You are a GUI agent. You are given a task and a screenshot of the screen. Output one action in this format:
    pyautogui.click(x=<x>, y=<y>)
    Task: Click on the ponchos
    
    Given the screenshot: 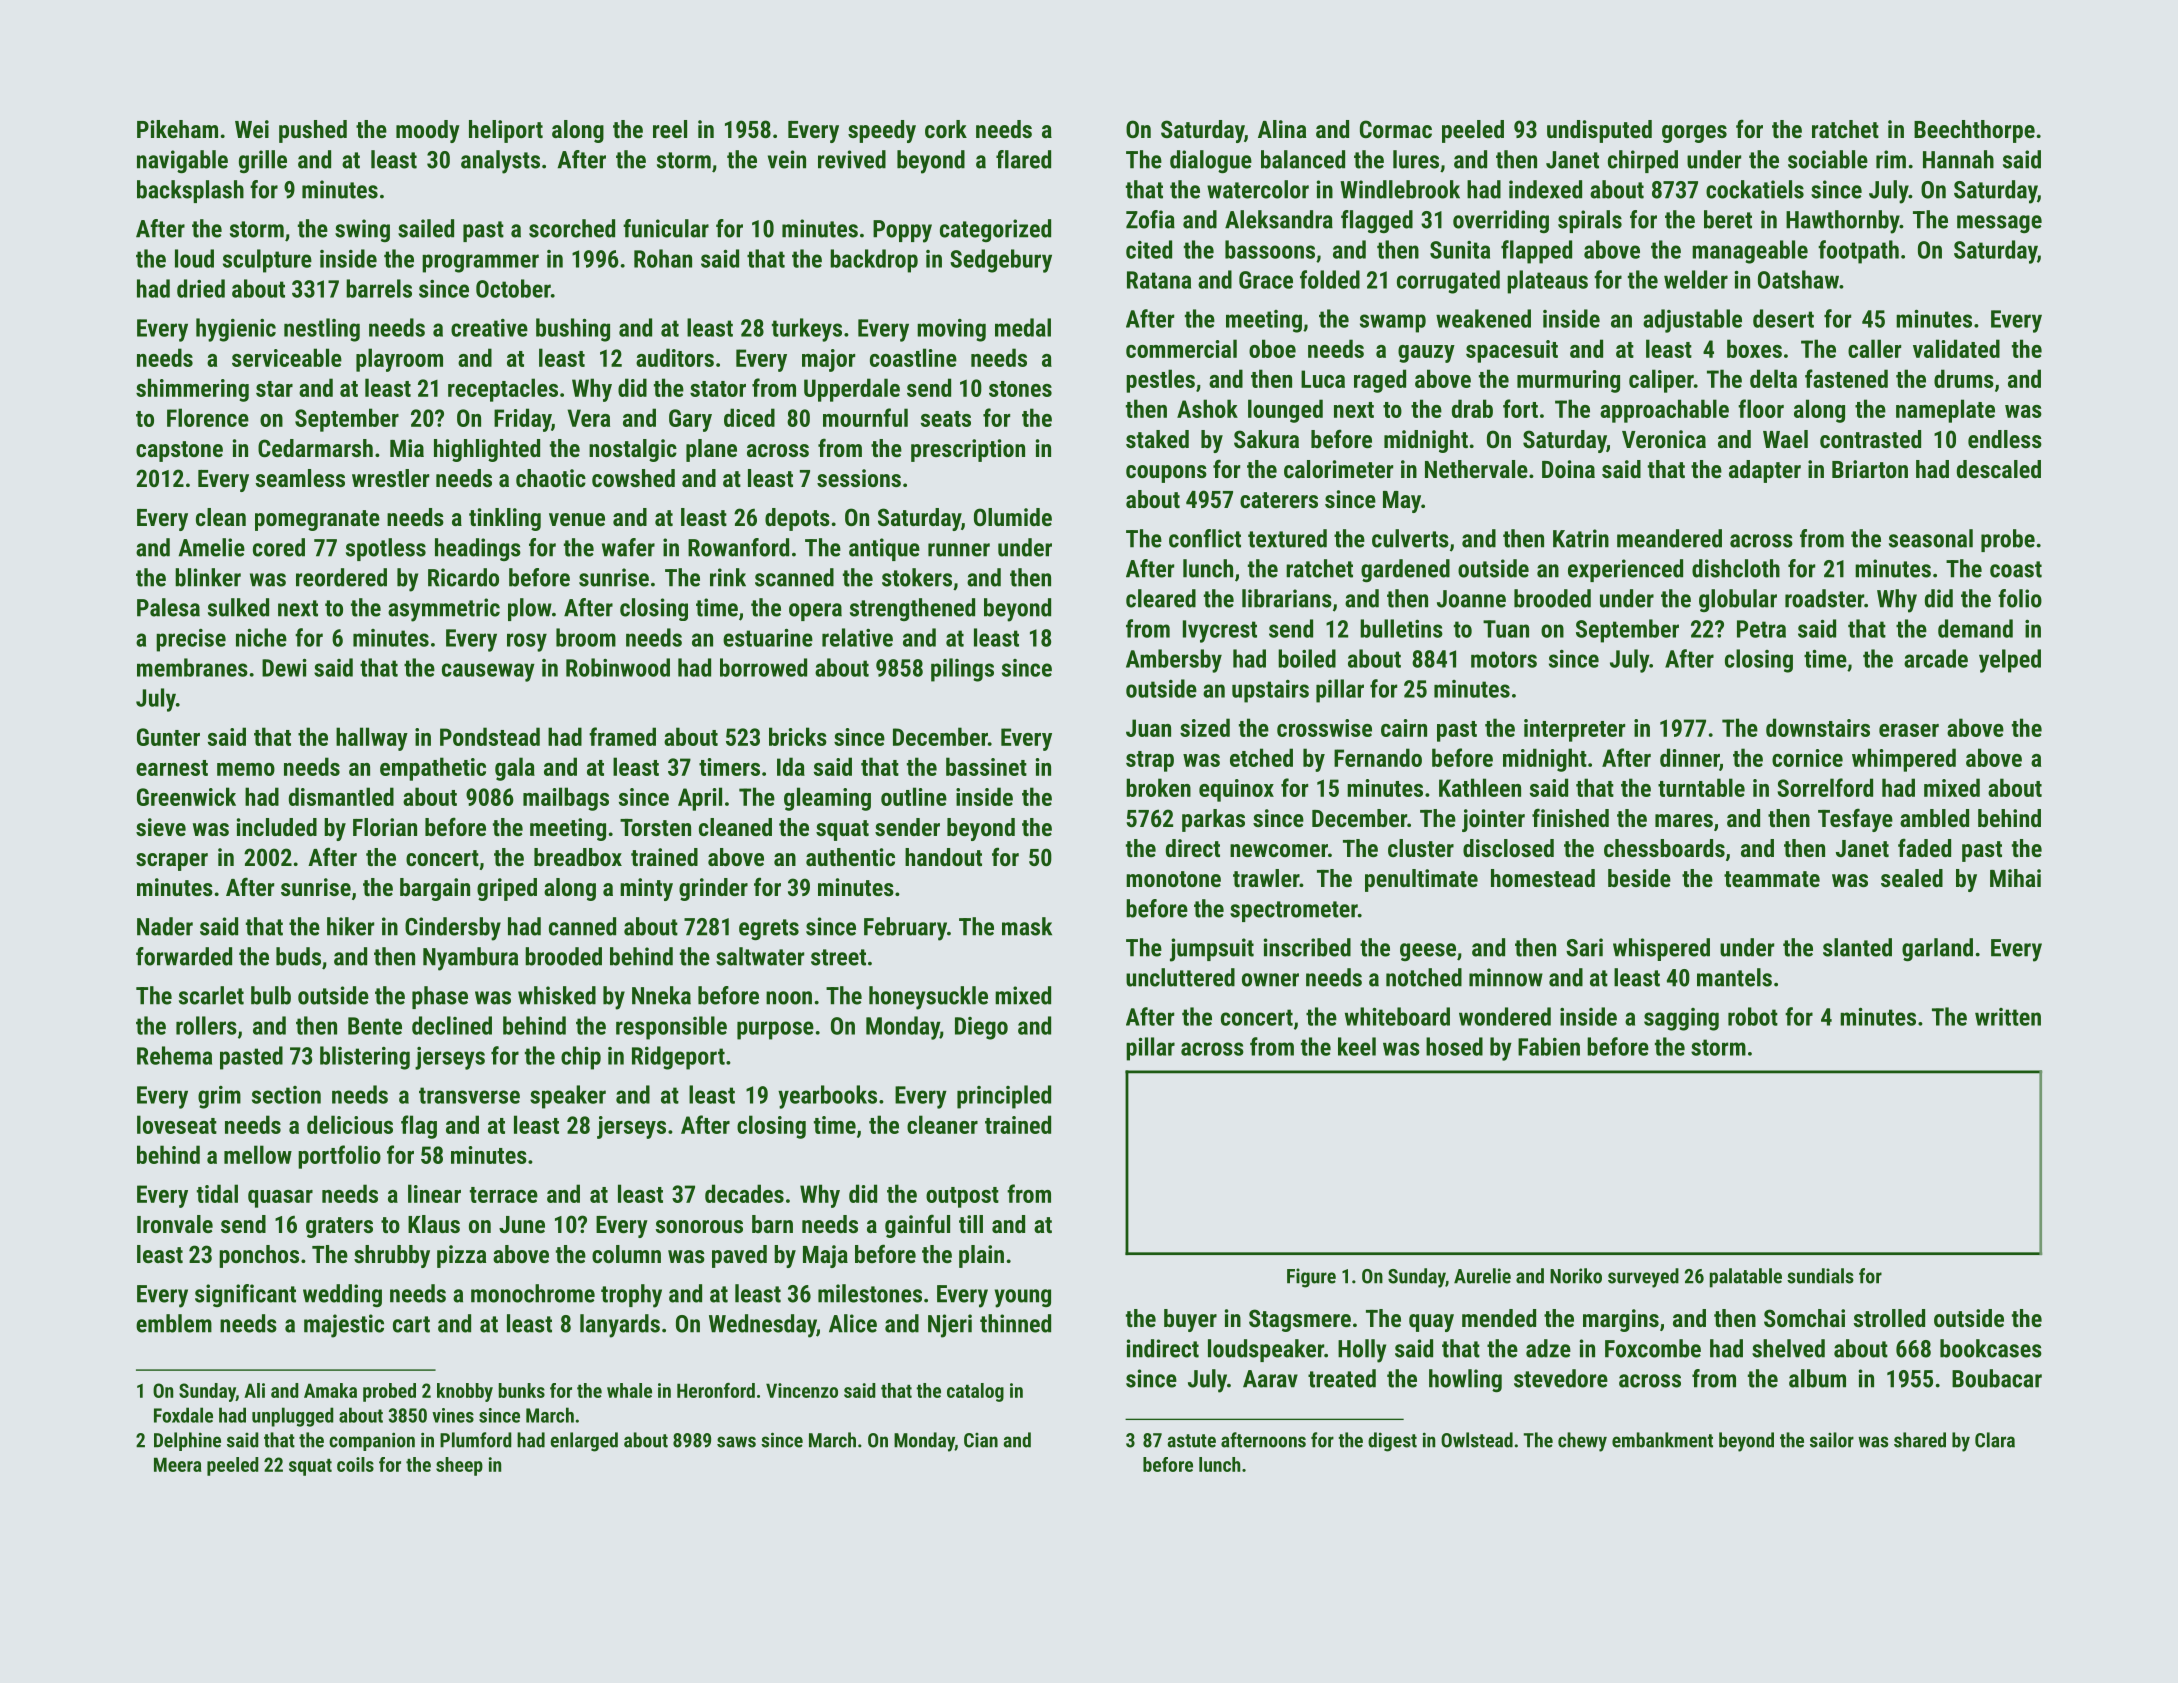 What is the action you would take?
    pyautogui.click(x=259, y=1256)
